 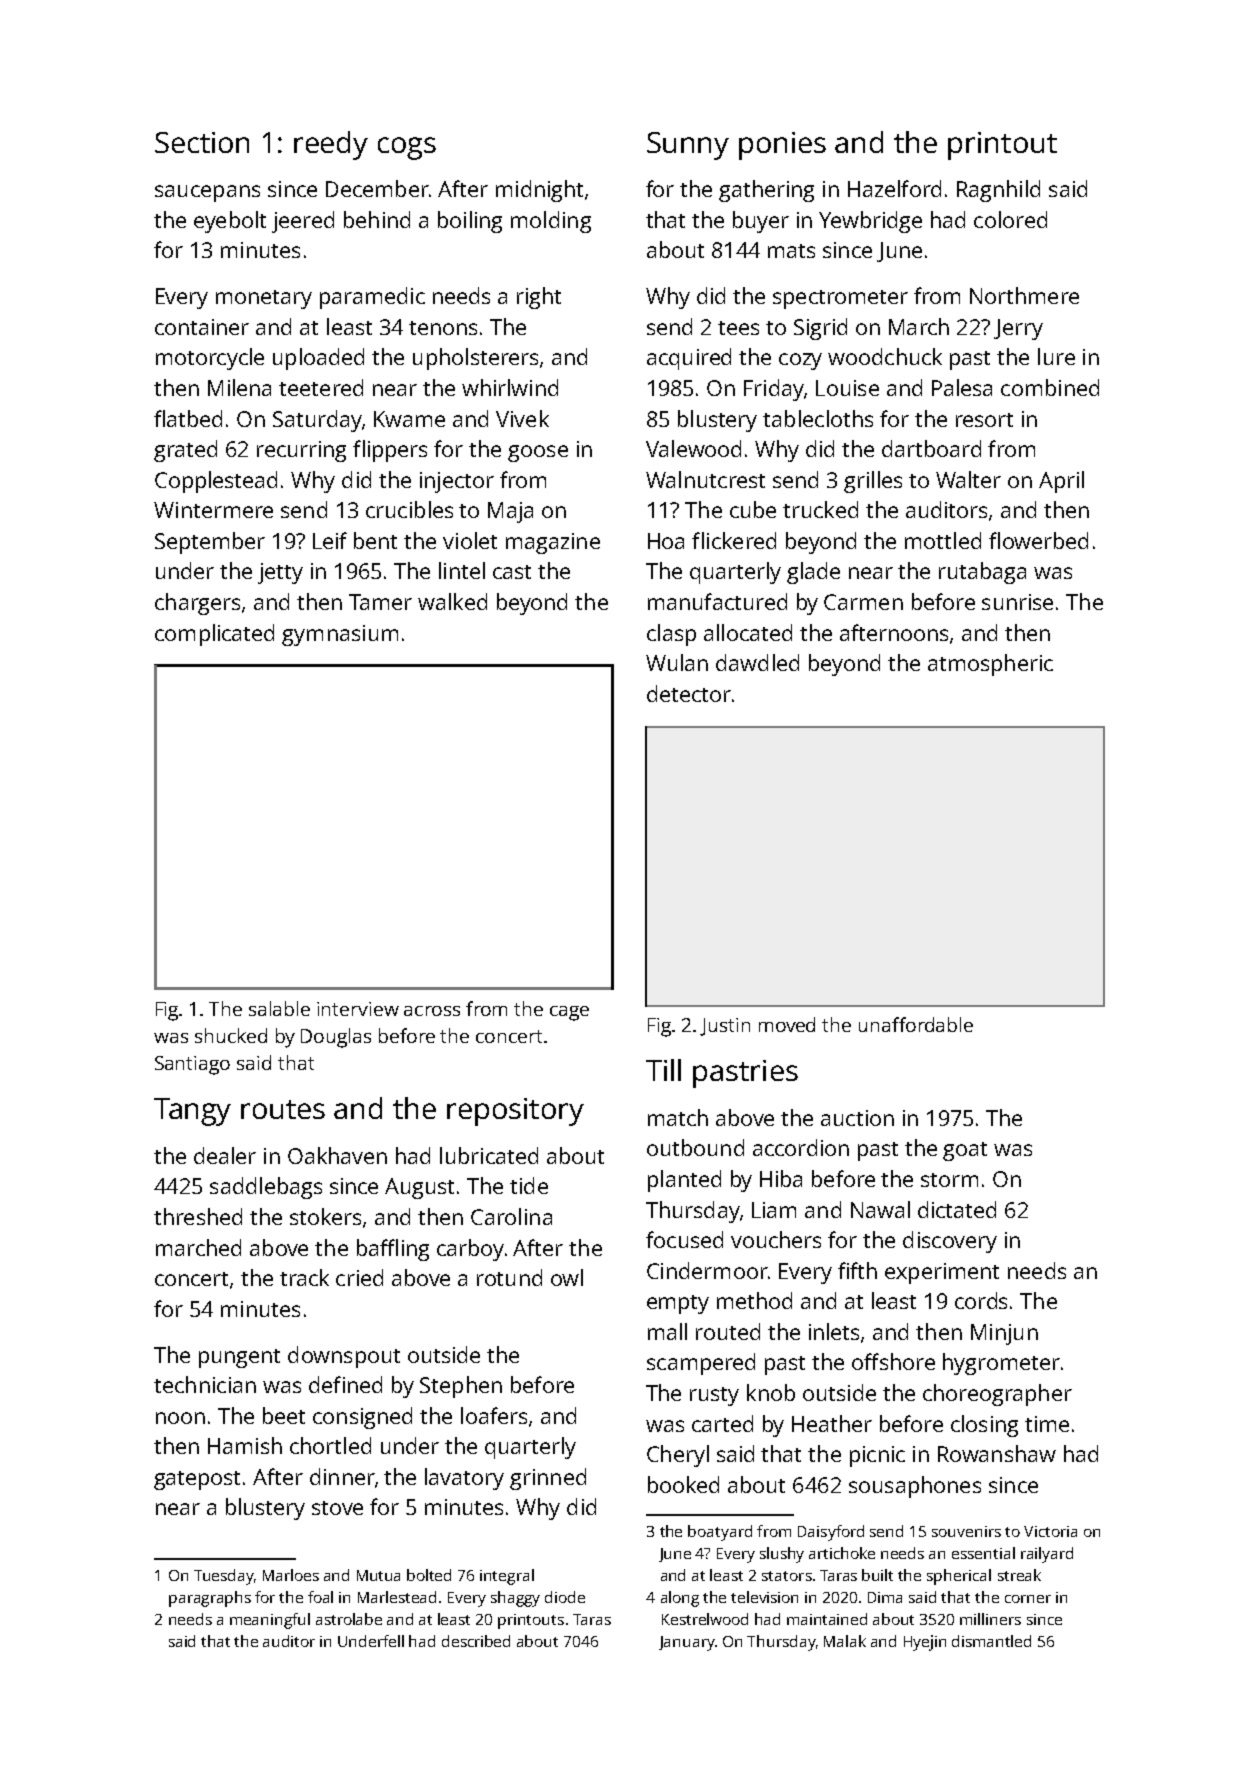 I want to click on dismantled, so click(x=991, y=1641).
